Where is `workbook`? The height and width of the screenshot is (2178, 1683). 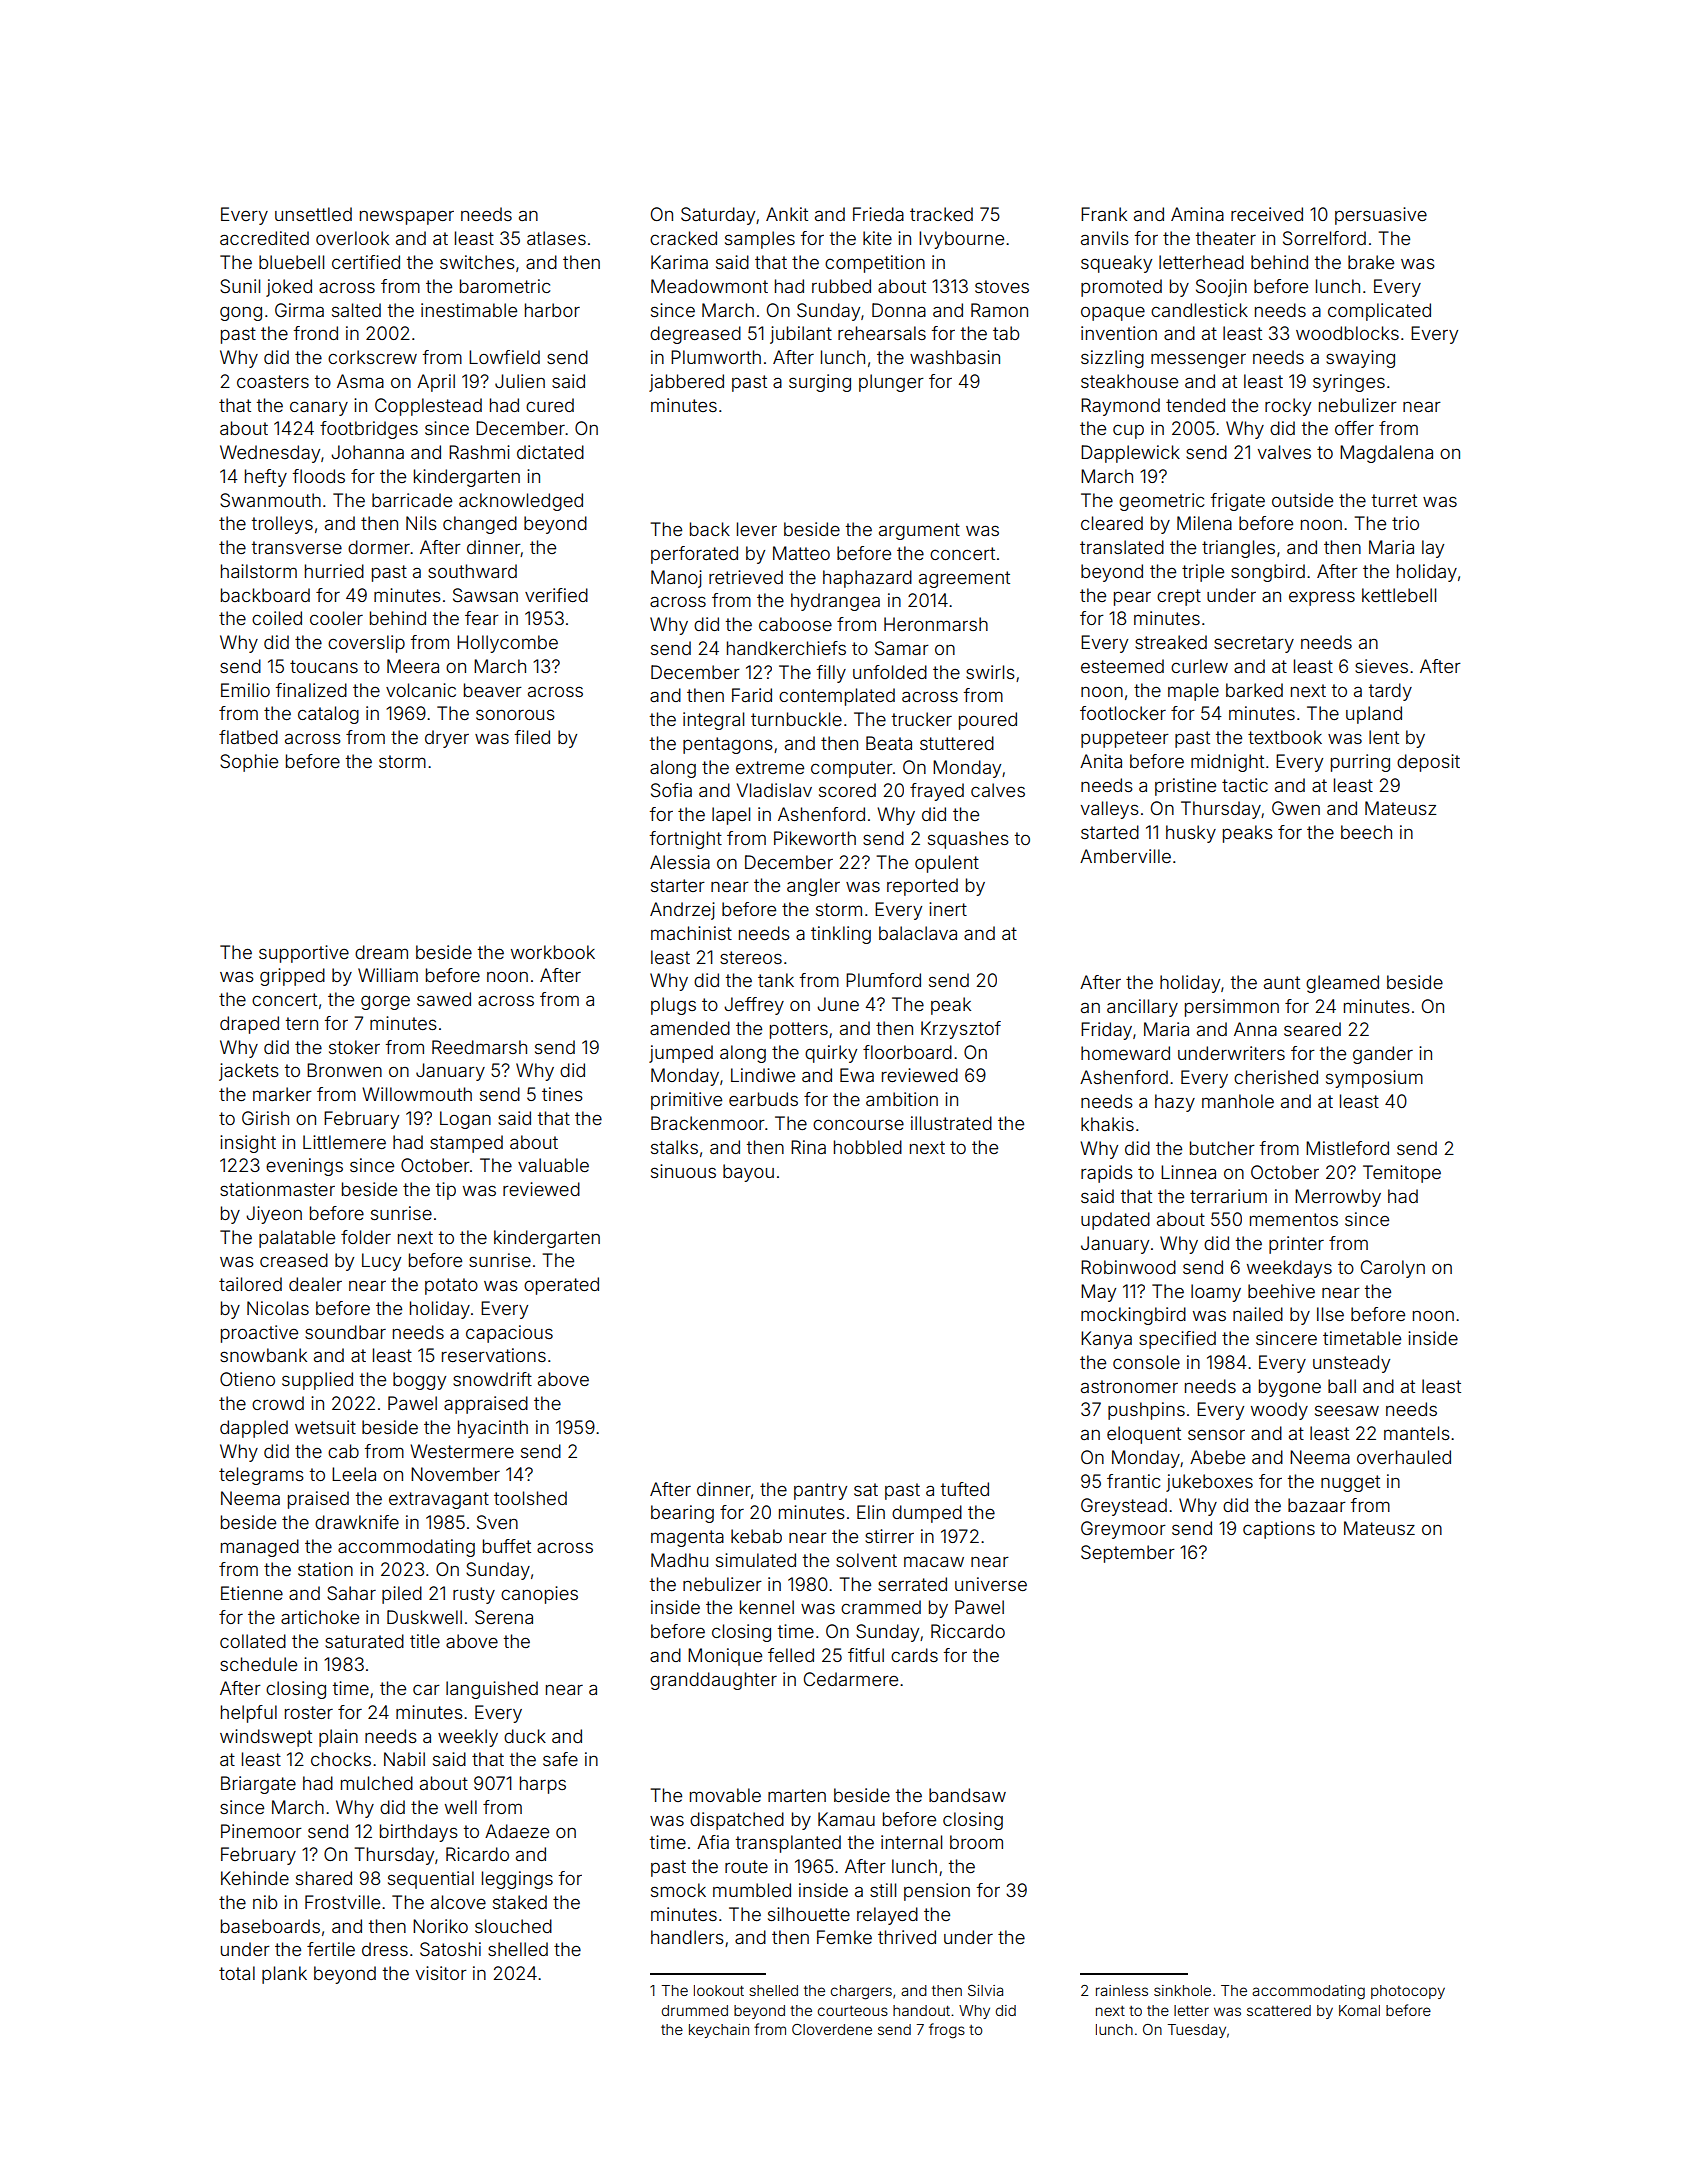
workbook is located at coordinates (553, 952).
